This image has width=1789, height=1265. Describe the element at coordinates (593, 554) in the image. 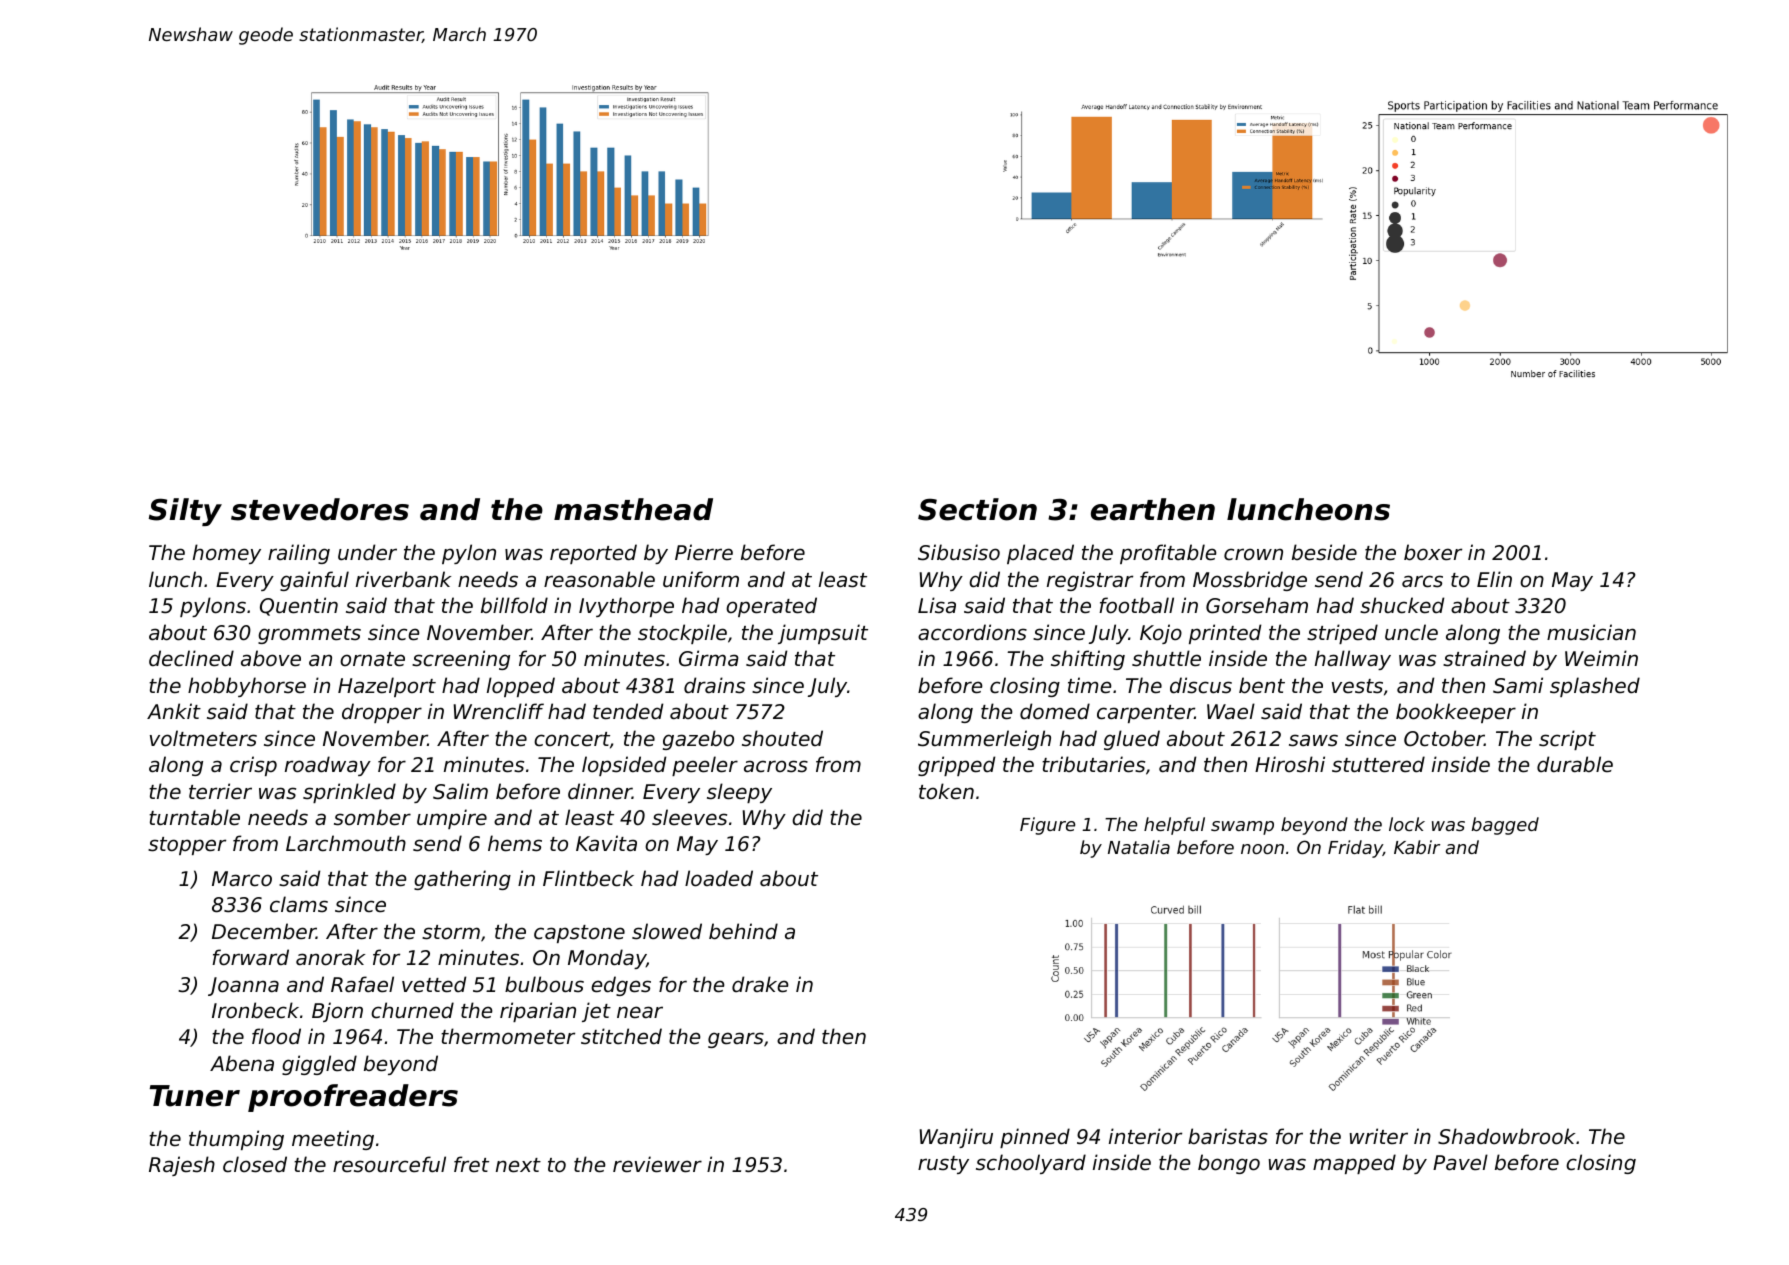

I see `reported` at that location.
